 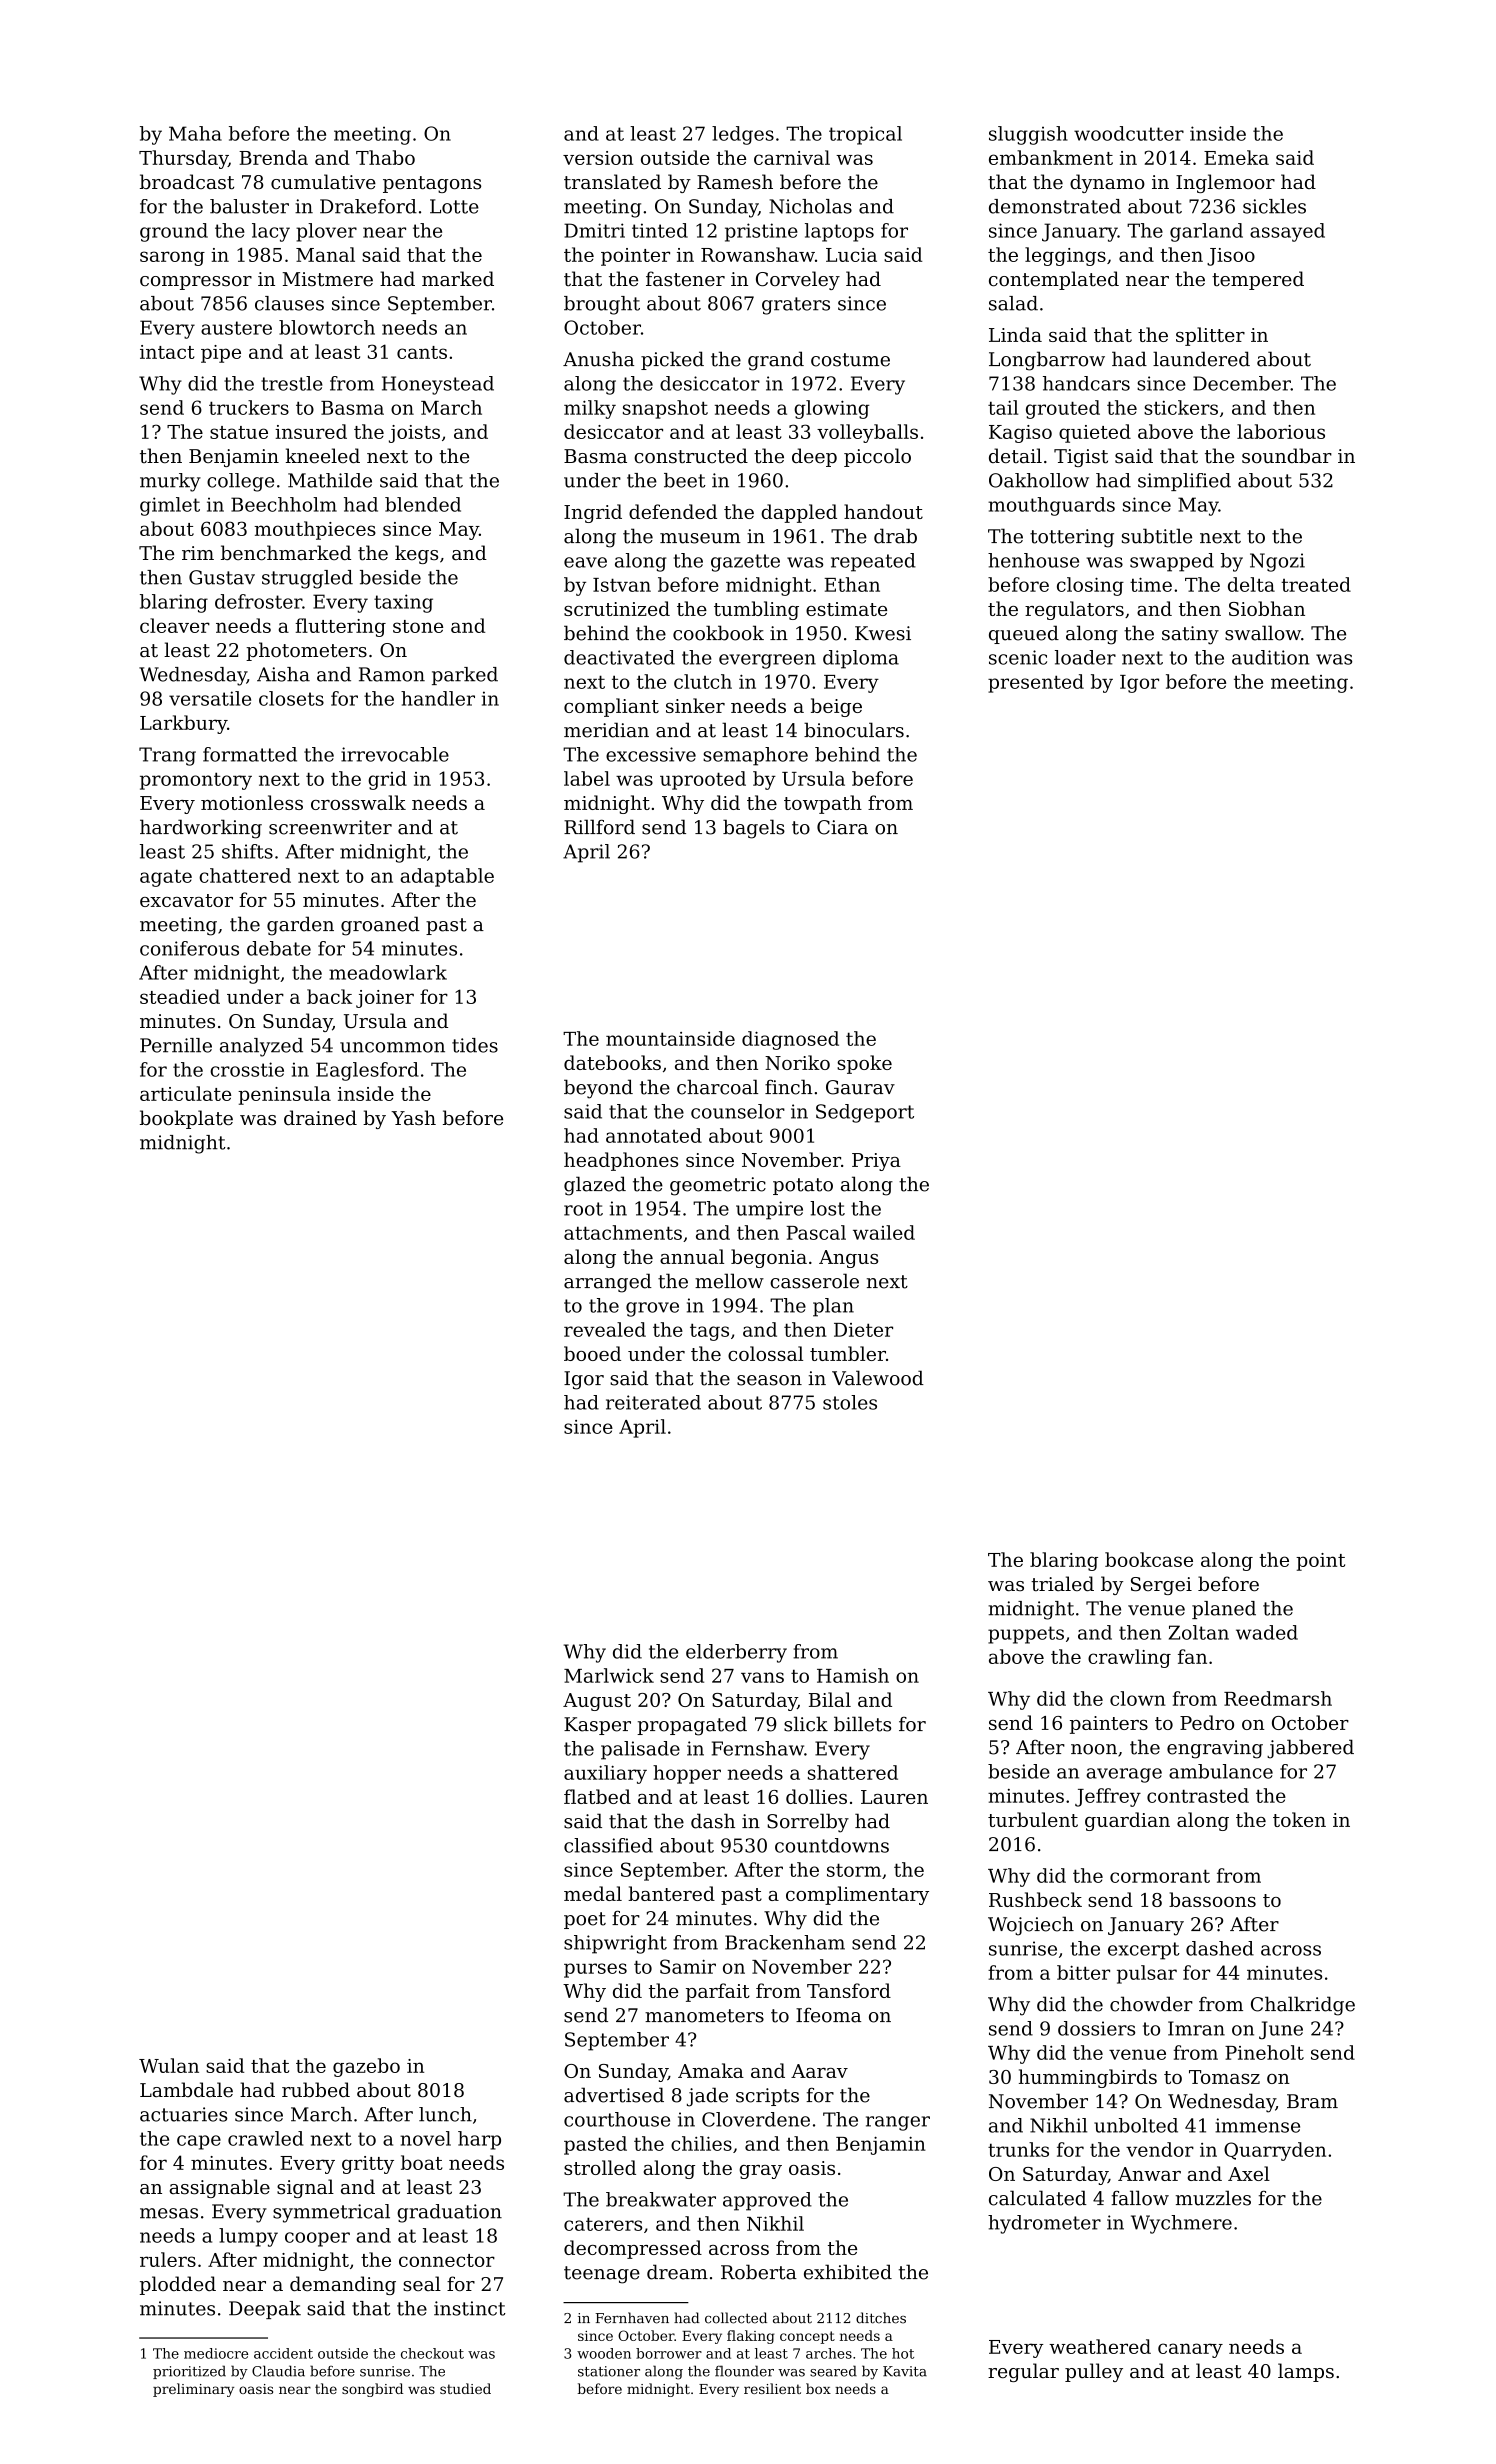 I want to click on mesas, so click(x=169, y=2213).
